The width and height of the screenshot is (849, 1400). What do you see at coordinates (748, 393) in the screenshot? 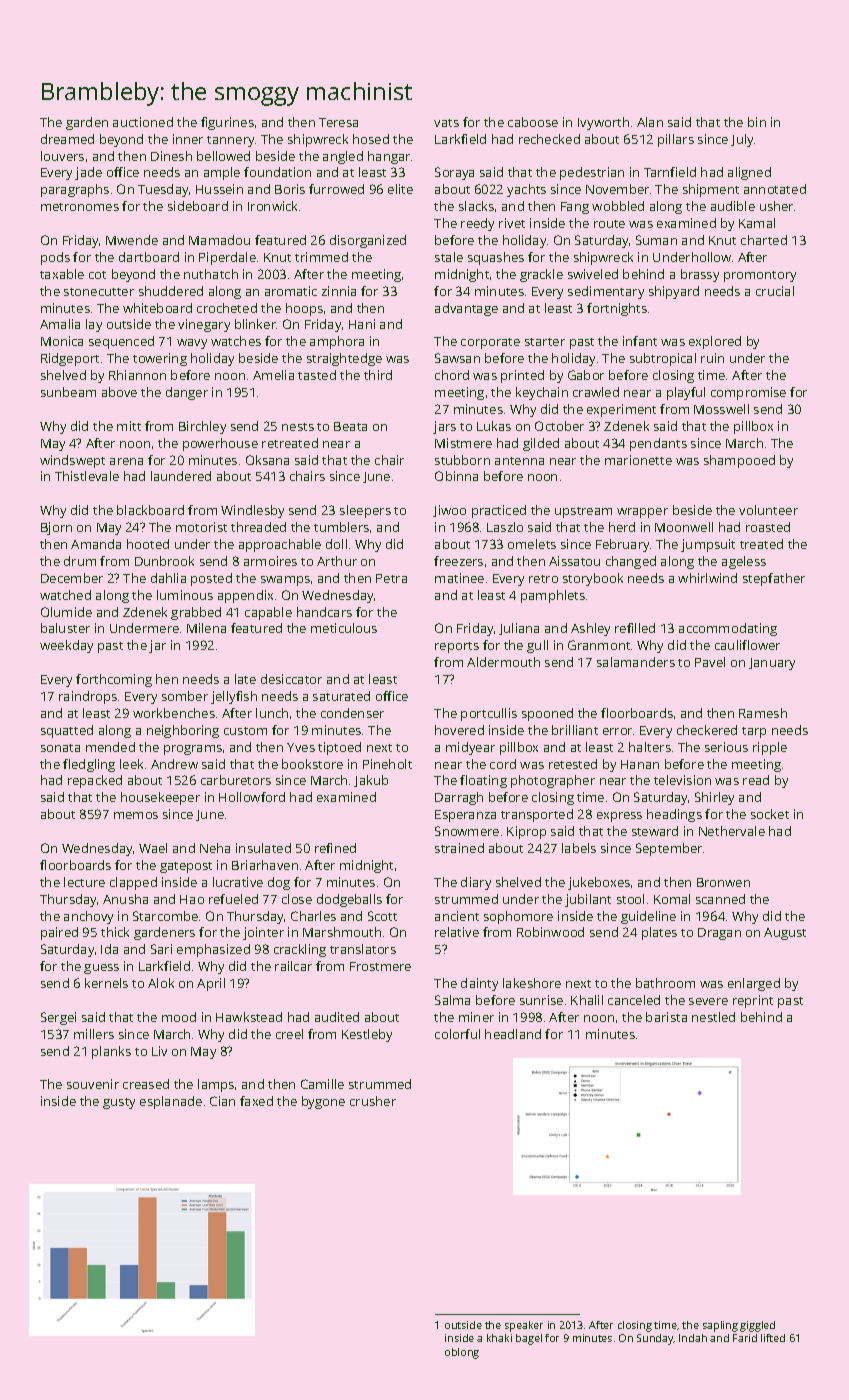
I see `compromise` at bounding box center [748, 393].
